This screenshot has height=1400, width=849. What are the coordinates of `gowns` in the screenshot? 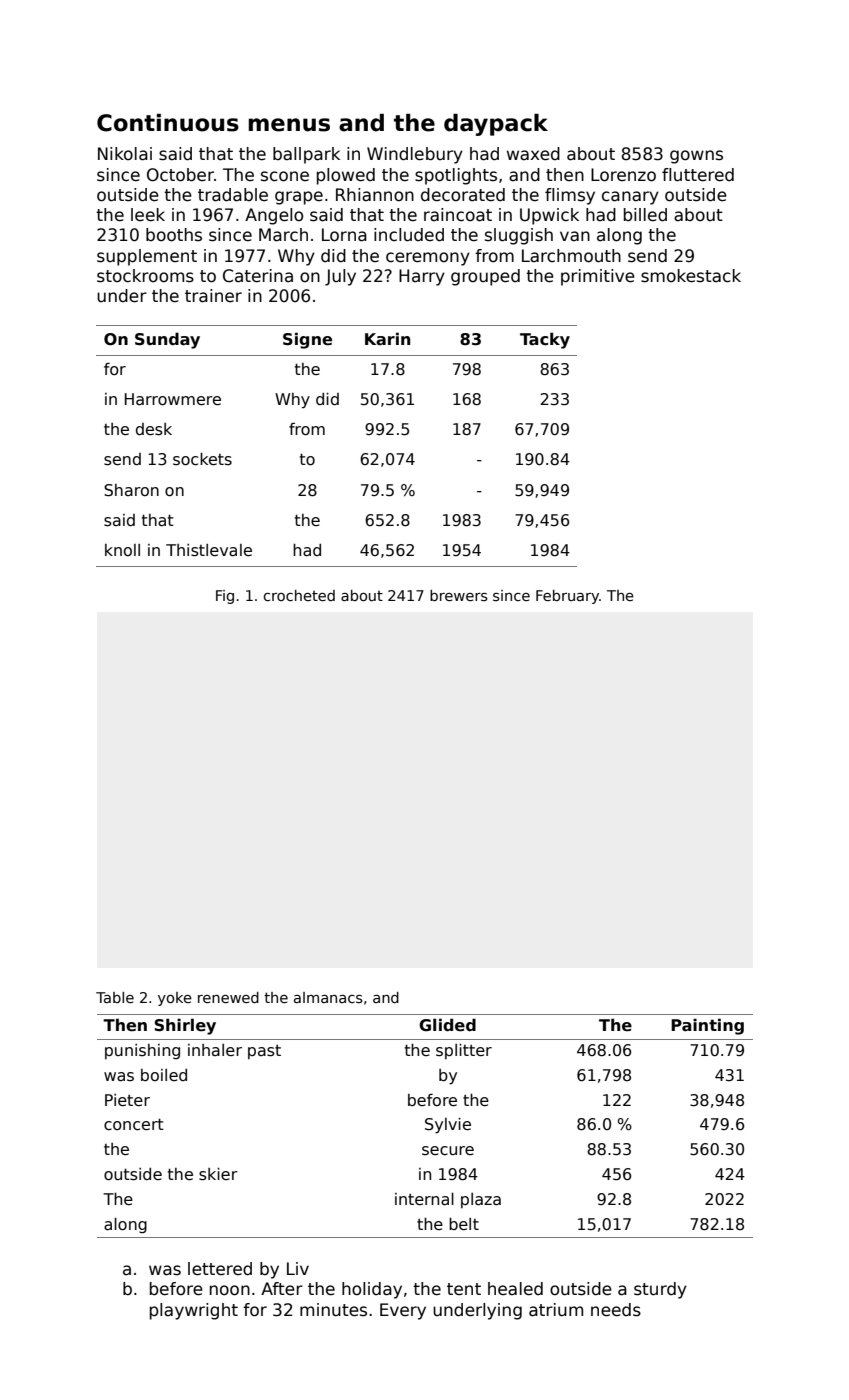 It's located at (696, 157).
